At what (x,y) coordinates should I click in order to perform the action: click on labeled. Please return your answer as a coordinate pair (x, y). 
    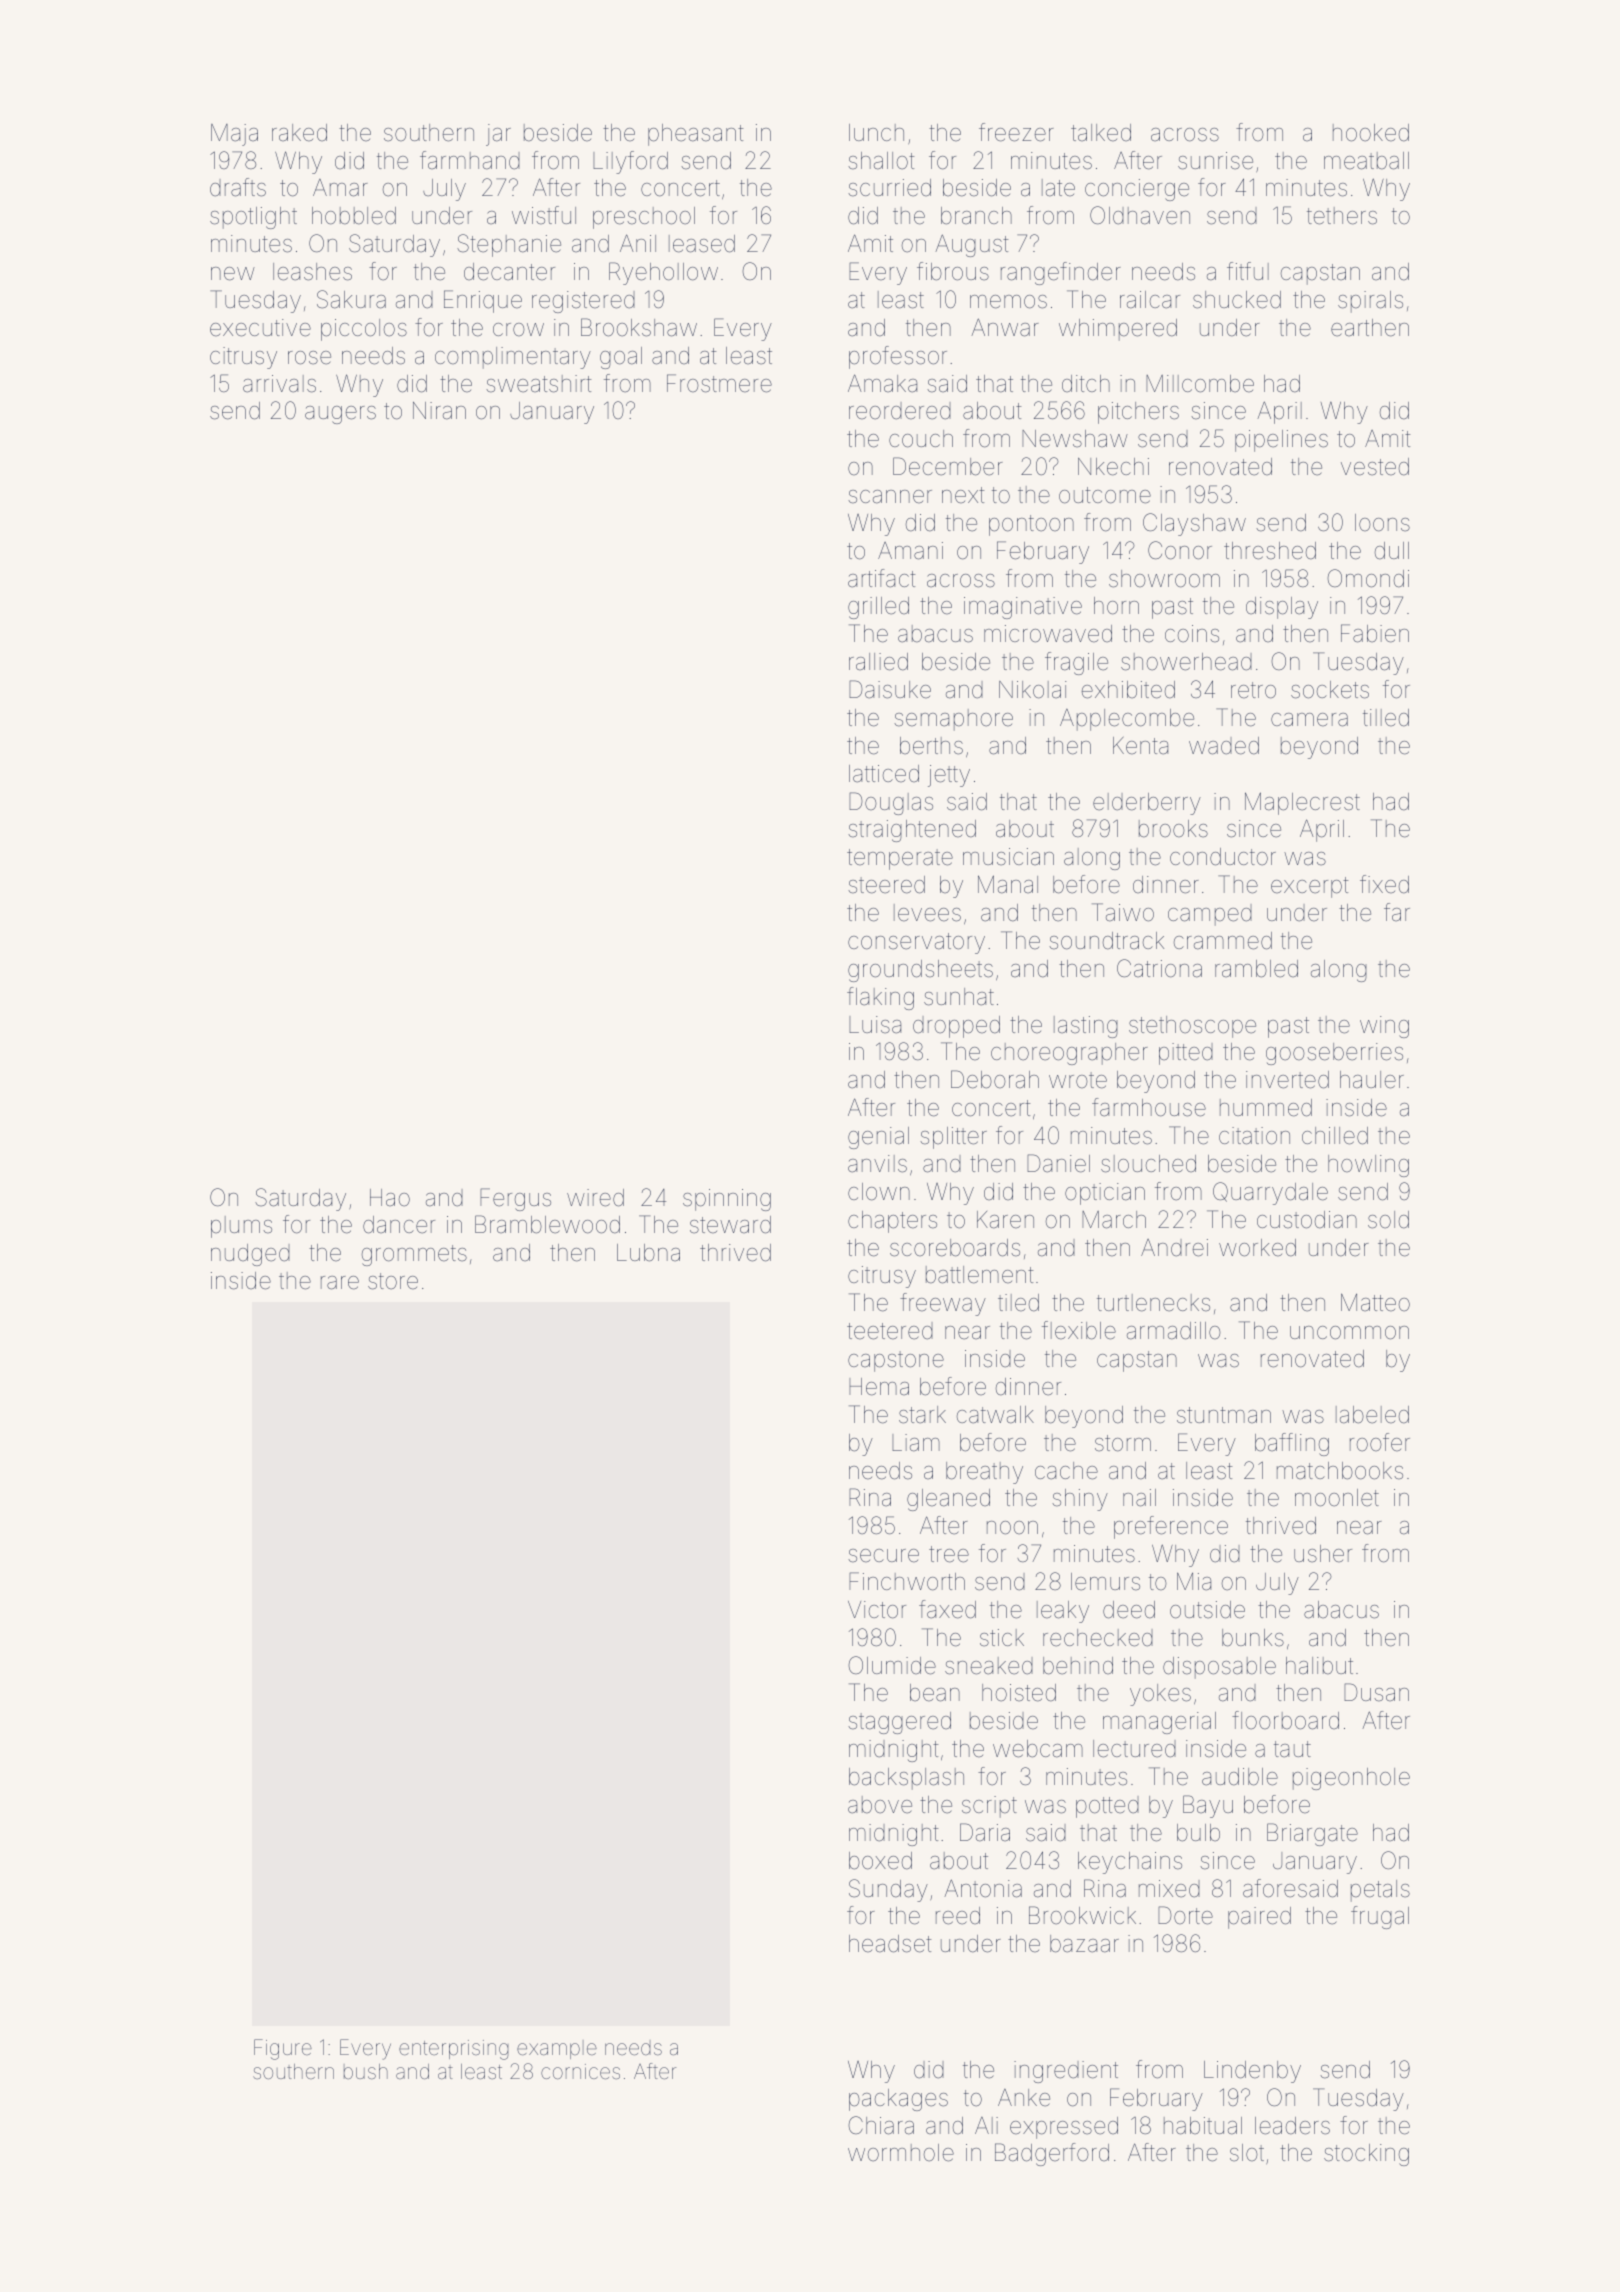
    Looking at the image, I should click on (1372, 1415).
